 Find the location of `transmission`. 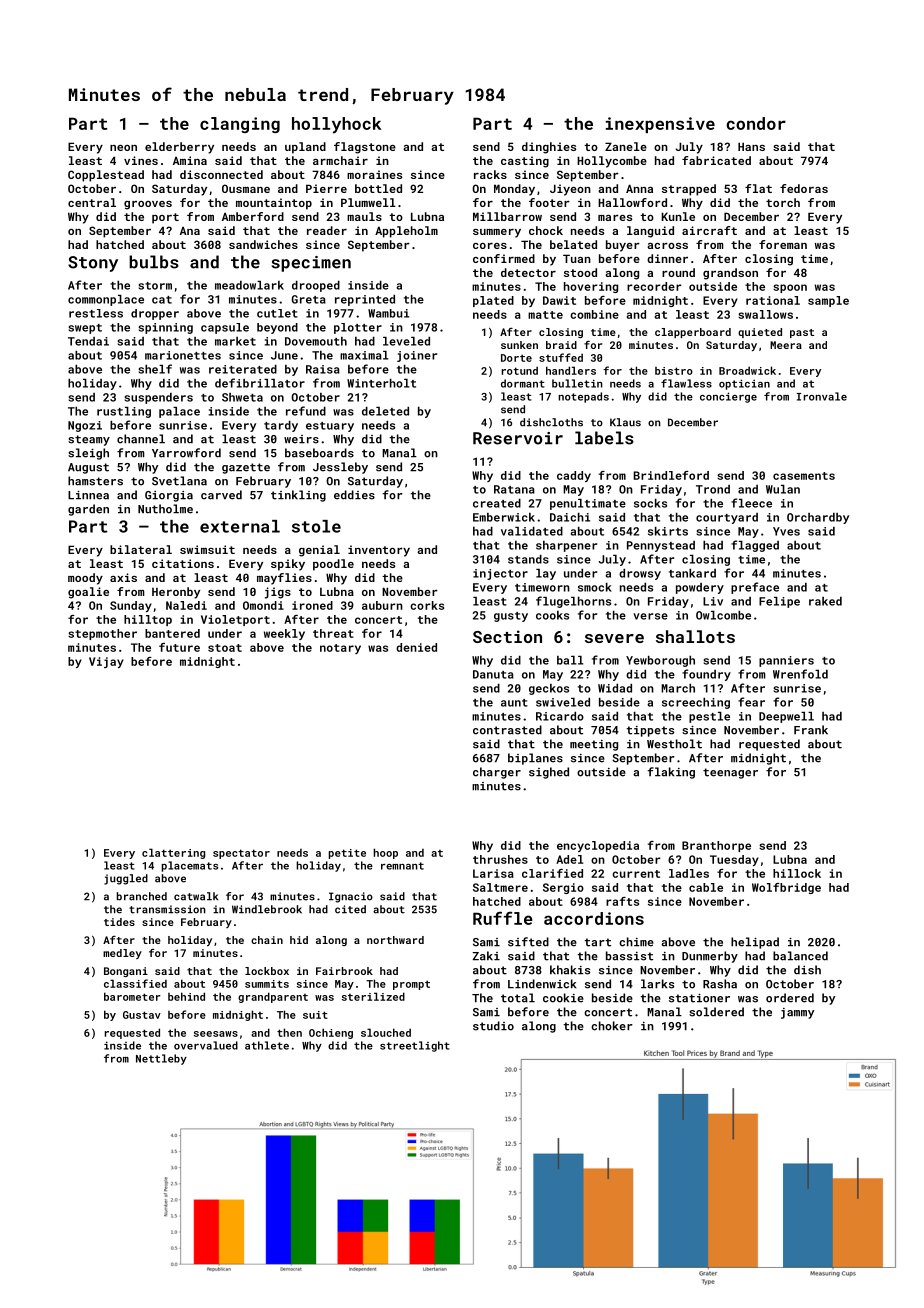

transmission is located at coordinates (167, 909).
